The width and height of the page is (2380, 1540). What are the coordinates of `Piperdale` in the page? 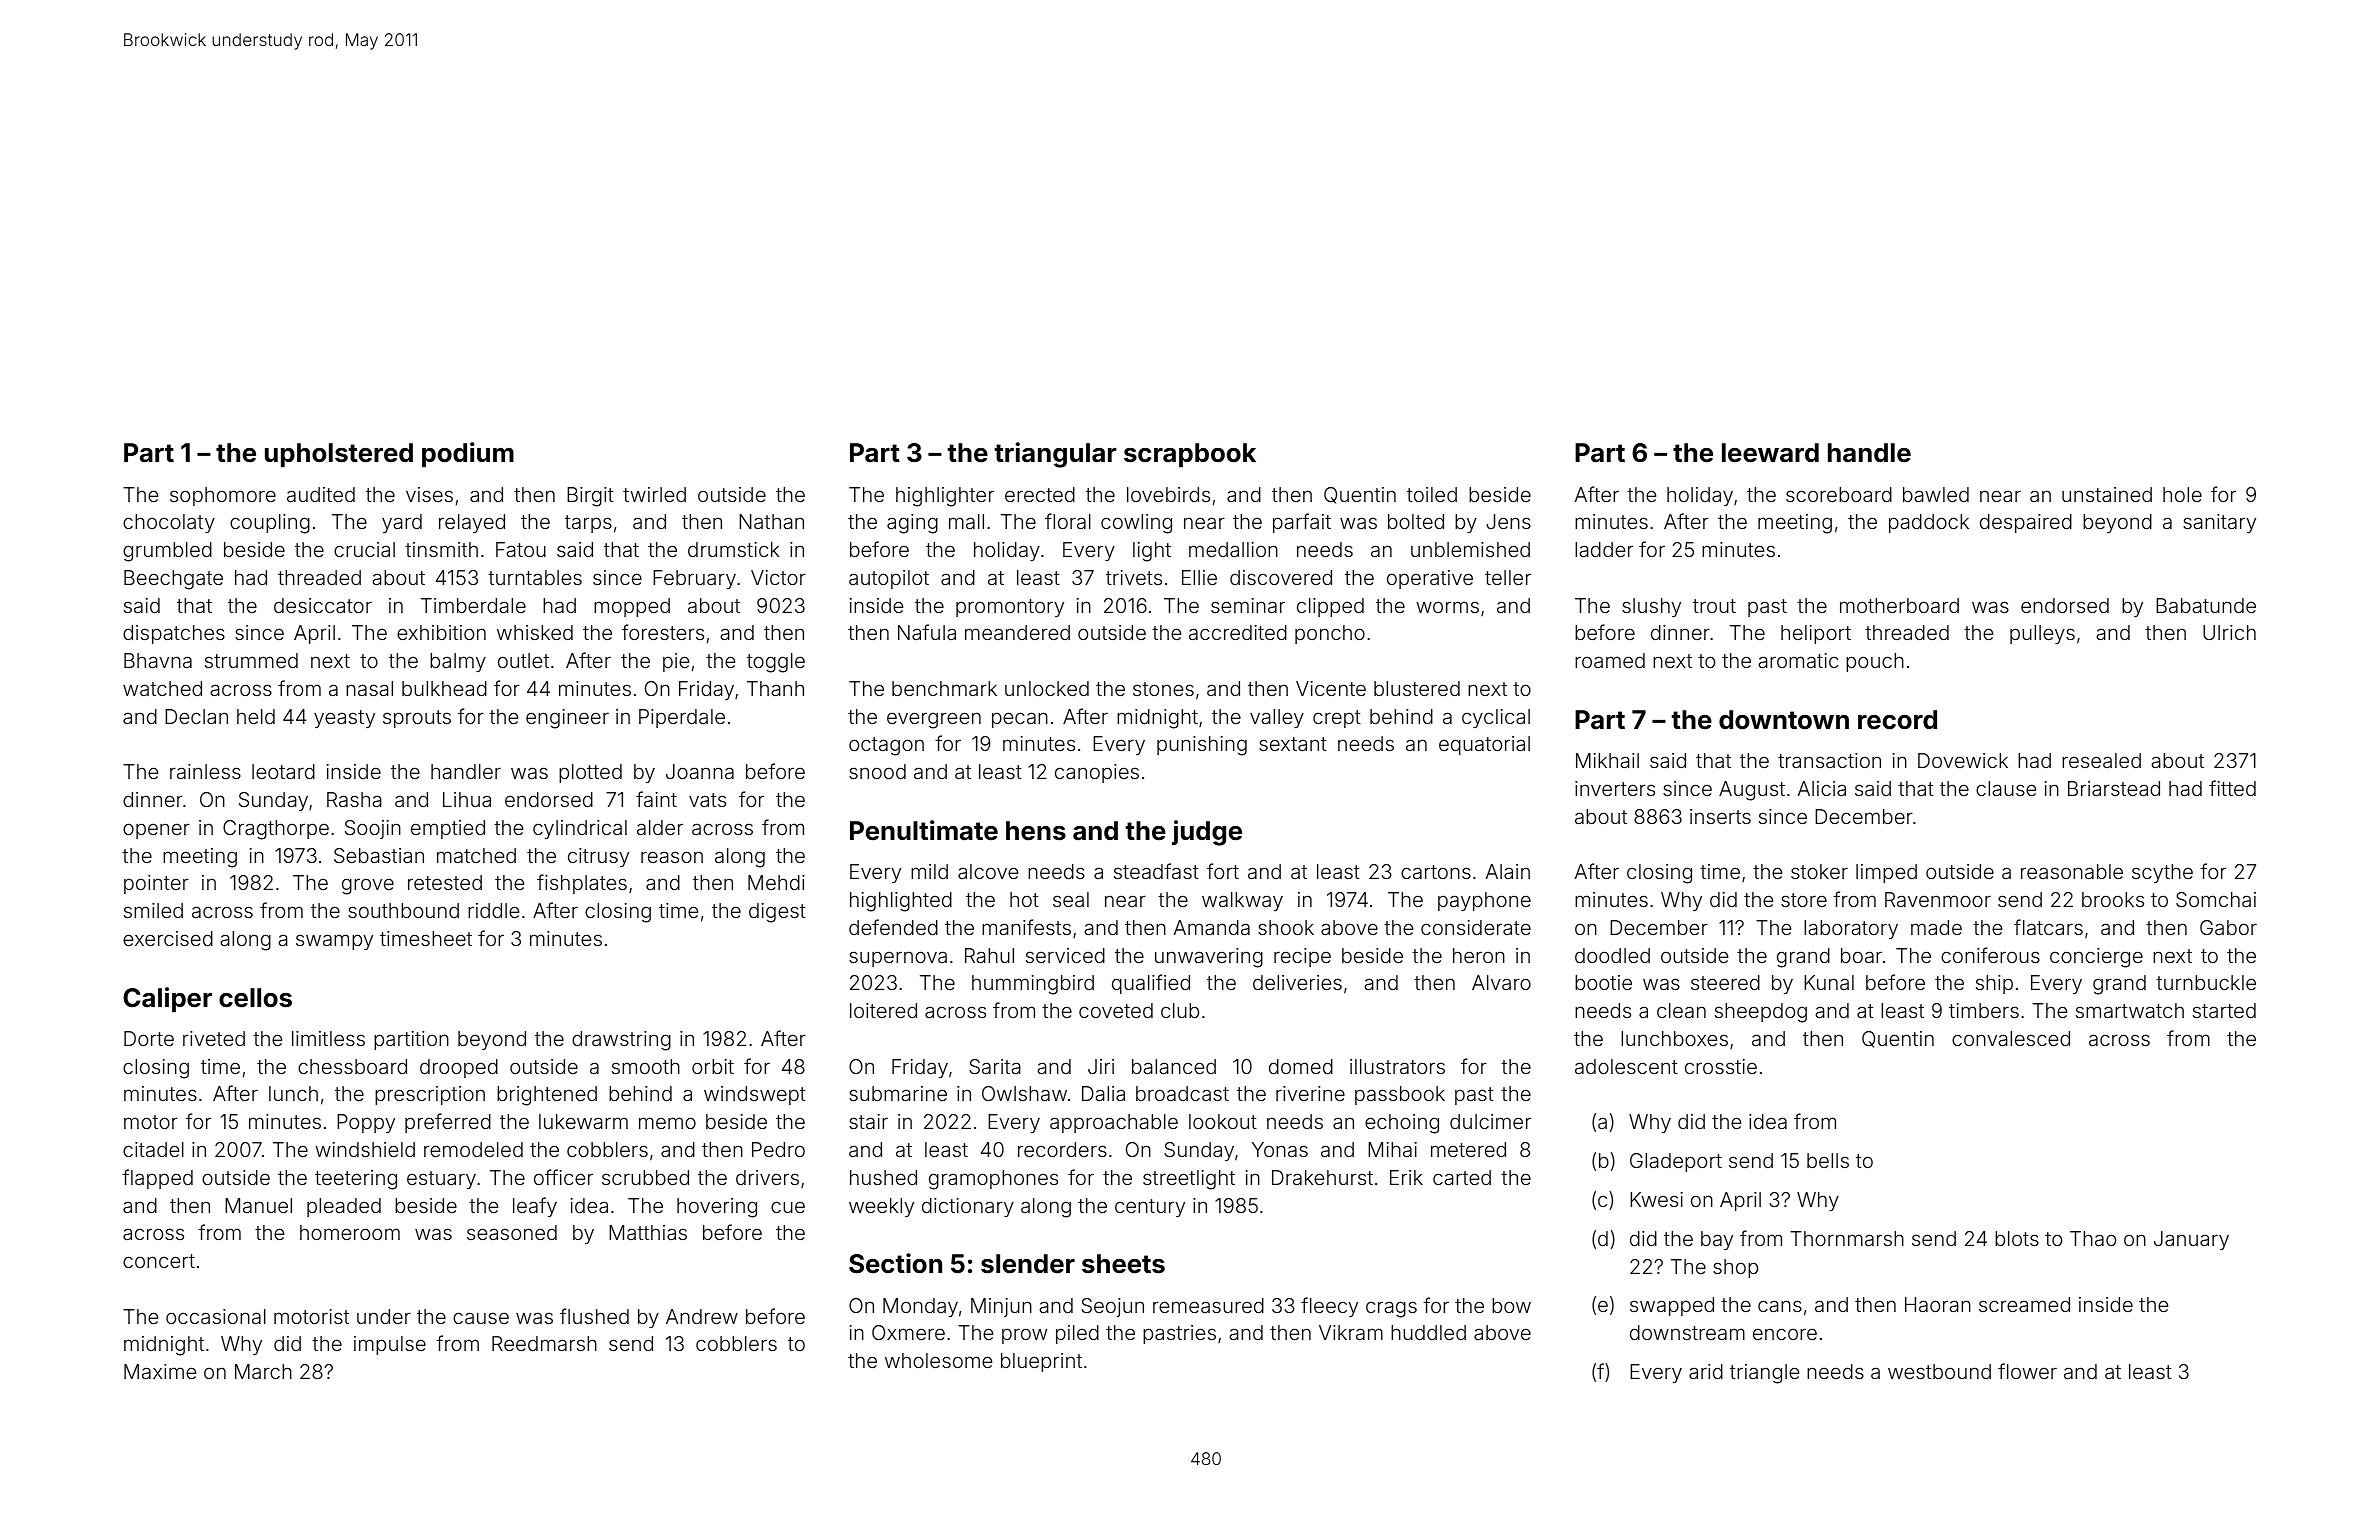 It's located at (682, 718).
